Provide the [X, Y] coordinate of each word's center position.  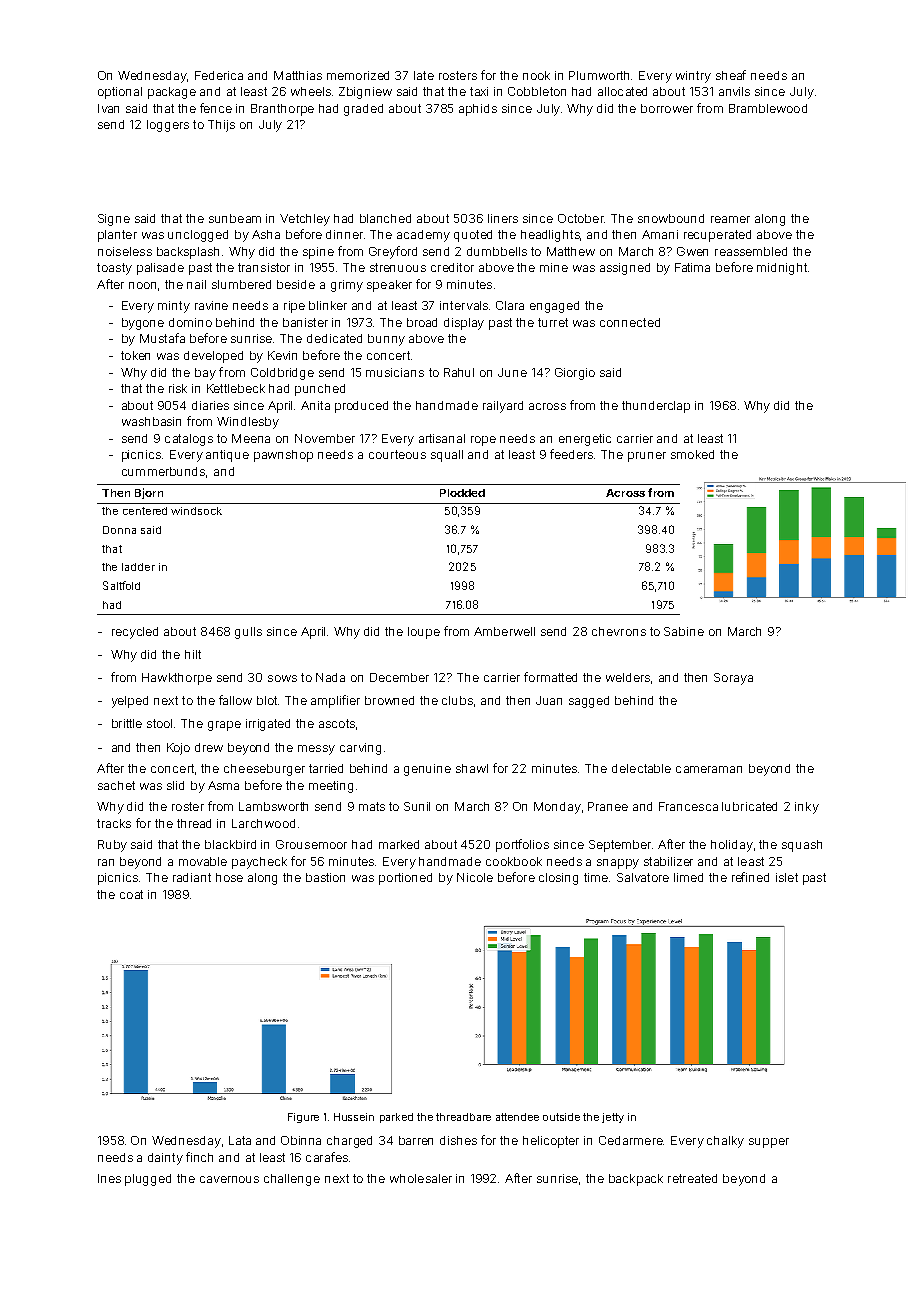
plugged [148, 1180]
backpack [636, 1180]
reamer [730, 219]
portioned [405, 879]
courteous [397, 454]
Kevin [282, 355]
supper [769, 1143]
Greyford [393, 252]
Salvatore [643, 877]
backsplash [188, 253]
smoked [692, 454]
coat [131, 894]
